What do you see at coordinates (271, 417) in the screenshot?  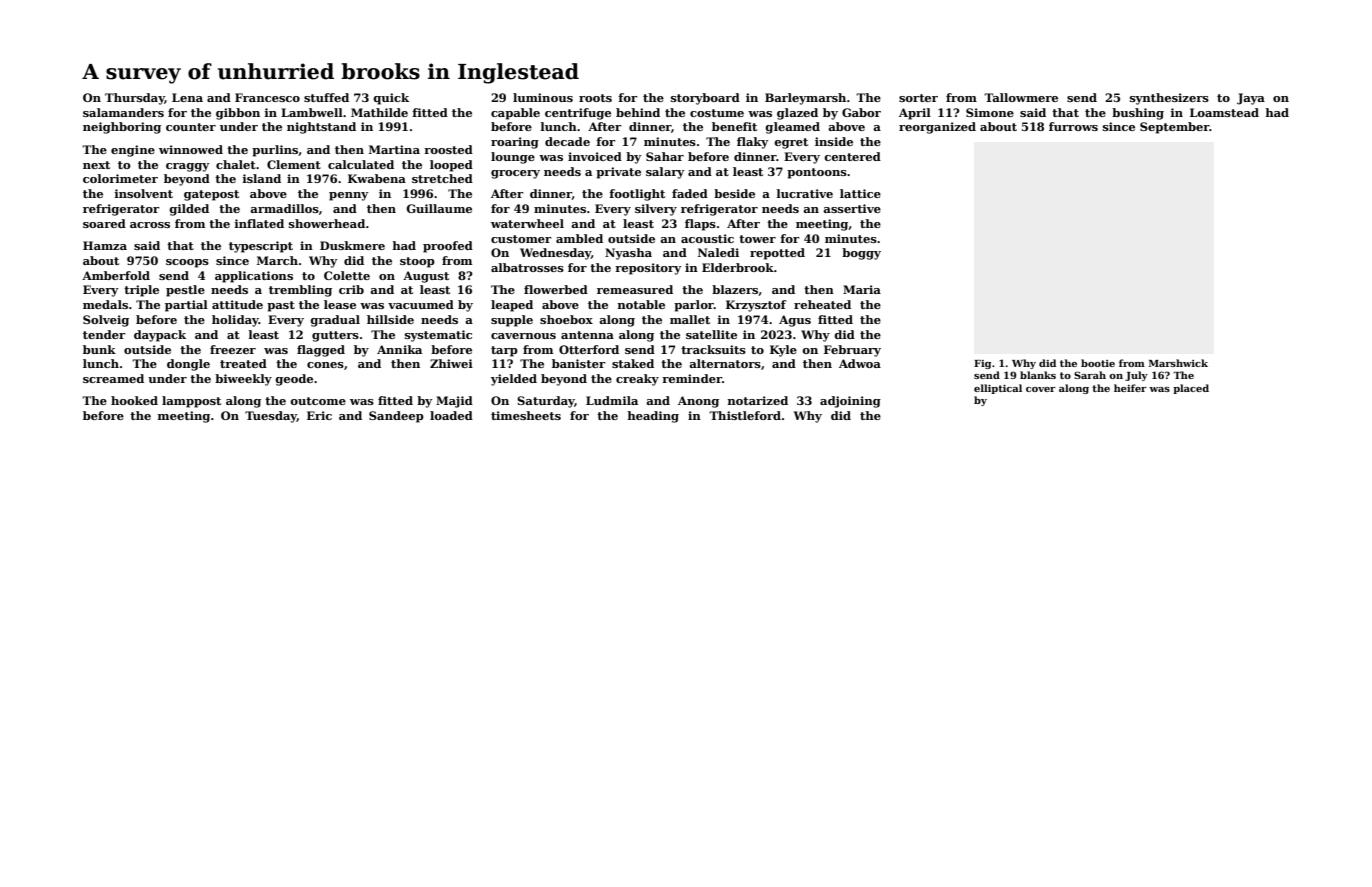 I see `Tuesday` at bounding box center [271, 417].
